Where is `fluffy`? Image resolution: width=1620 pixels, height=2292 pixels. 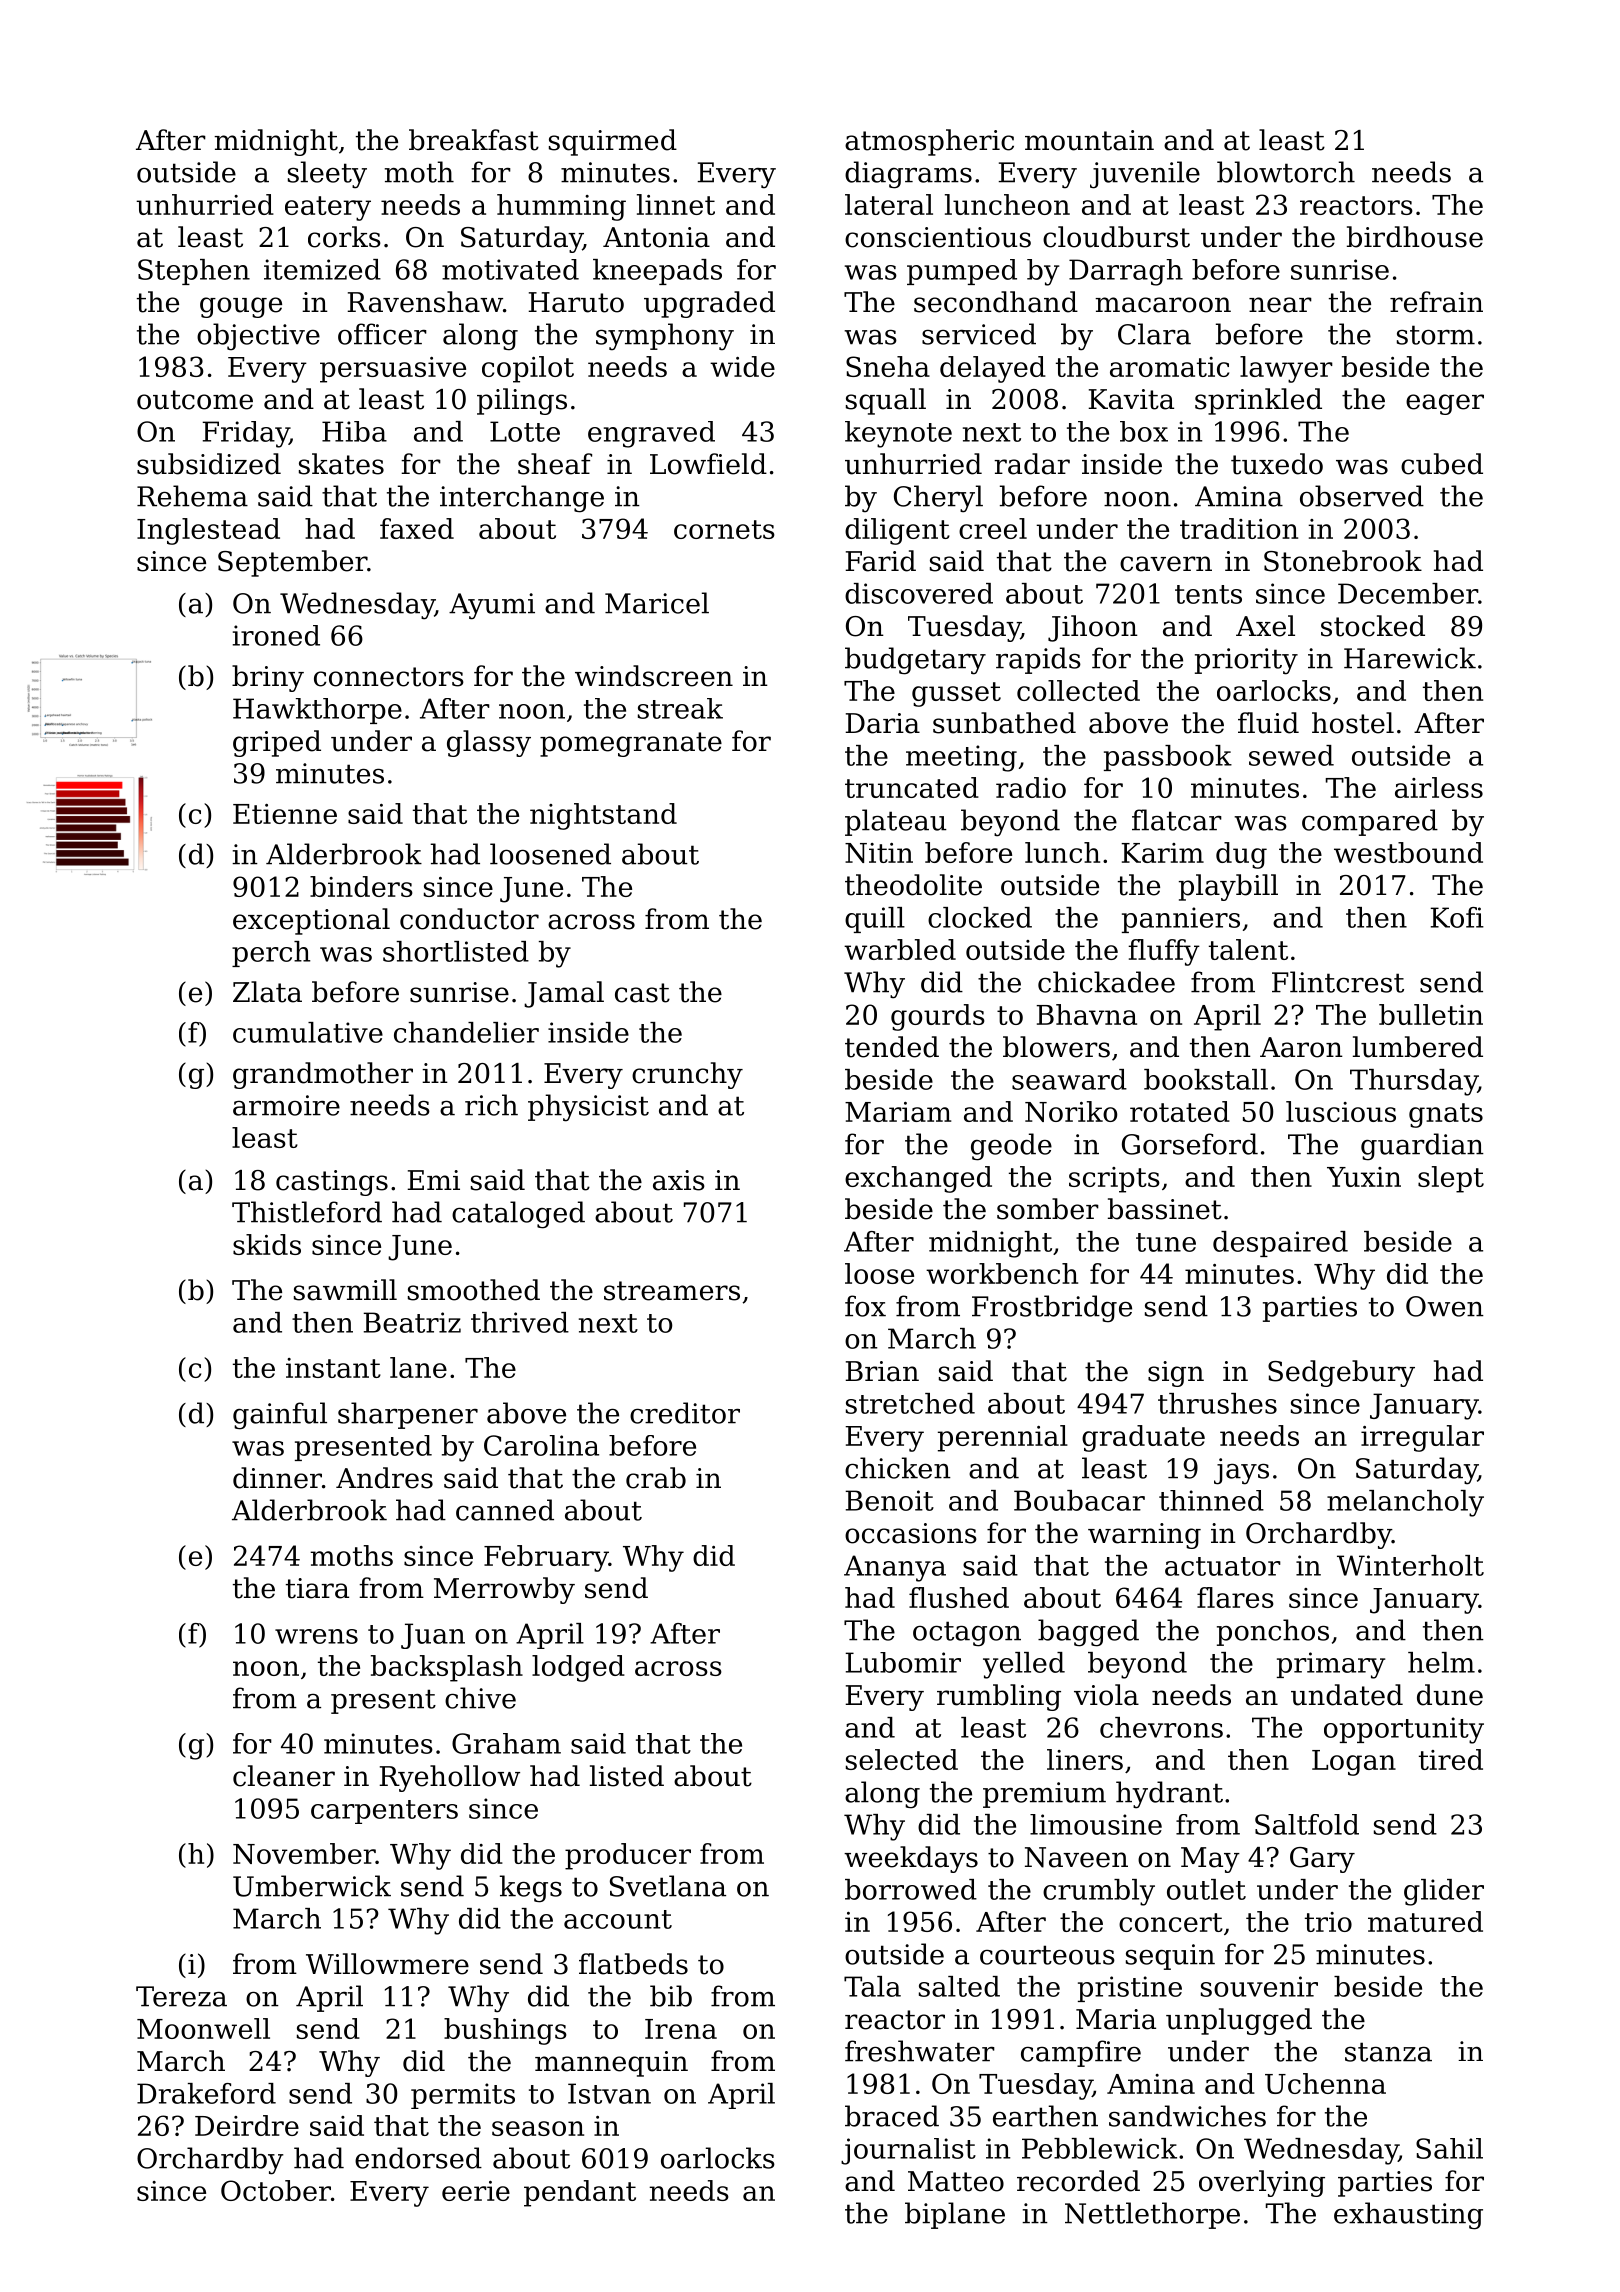 fluffy is located at coordinates (1164, 952).
